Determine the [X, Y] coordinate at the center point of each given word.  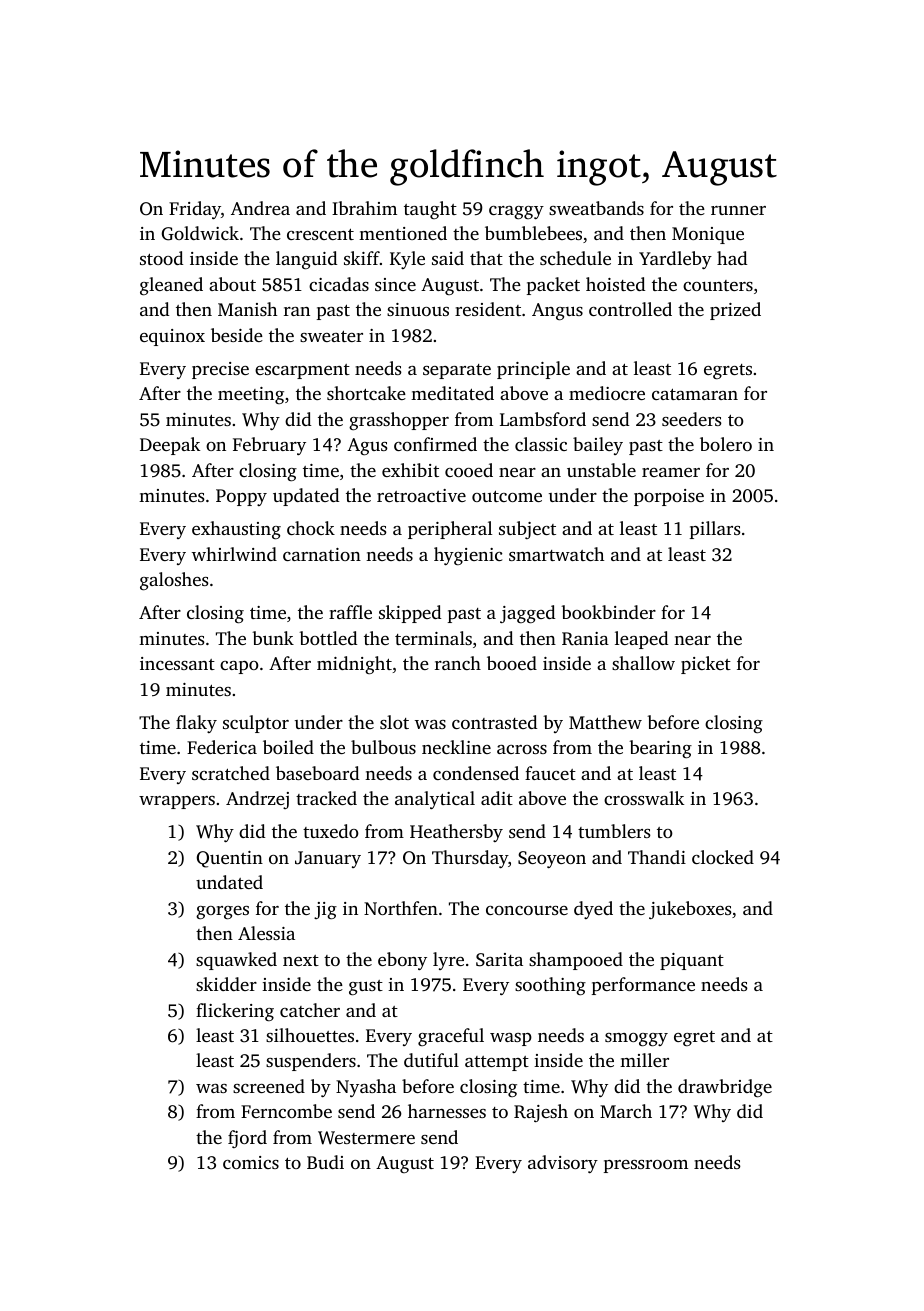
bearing [660, 749]
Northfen [401, 908]
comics [251, 1162]
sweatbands [596, 208]
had [732, 258]
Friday [195, 210]
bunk [273, 638]
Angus [557, 312]
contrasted [494, 722]
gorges [222, 913]
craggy [516, 212]
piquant [692, 961]
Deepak [170, 446]
